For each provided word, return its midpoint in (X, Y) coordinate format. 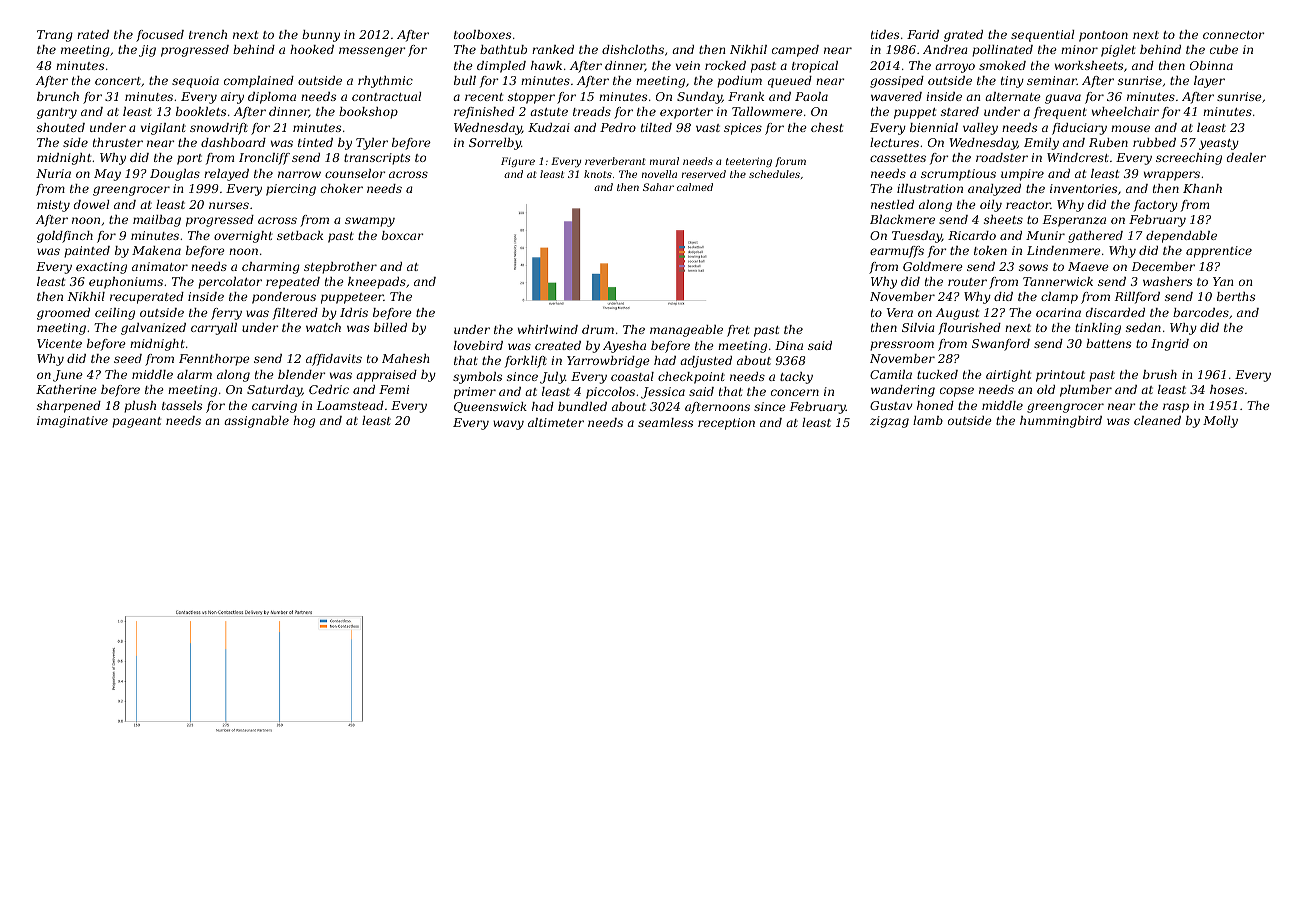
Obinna (1211, 65)
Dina (789, 345)
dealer (1246, 157)
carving (274, 407)
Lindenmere (1064, 250)
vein (688, 65)
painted (87, 252)
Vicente (59, 343)
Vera (900, 312)
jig (147, 51)
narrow (299, 174)
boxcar (402, 235)
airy (232, 98)
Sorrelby (495, 144)
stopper (531, 98)
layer (1209, 82)
